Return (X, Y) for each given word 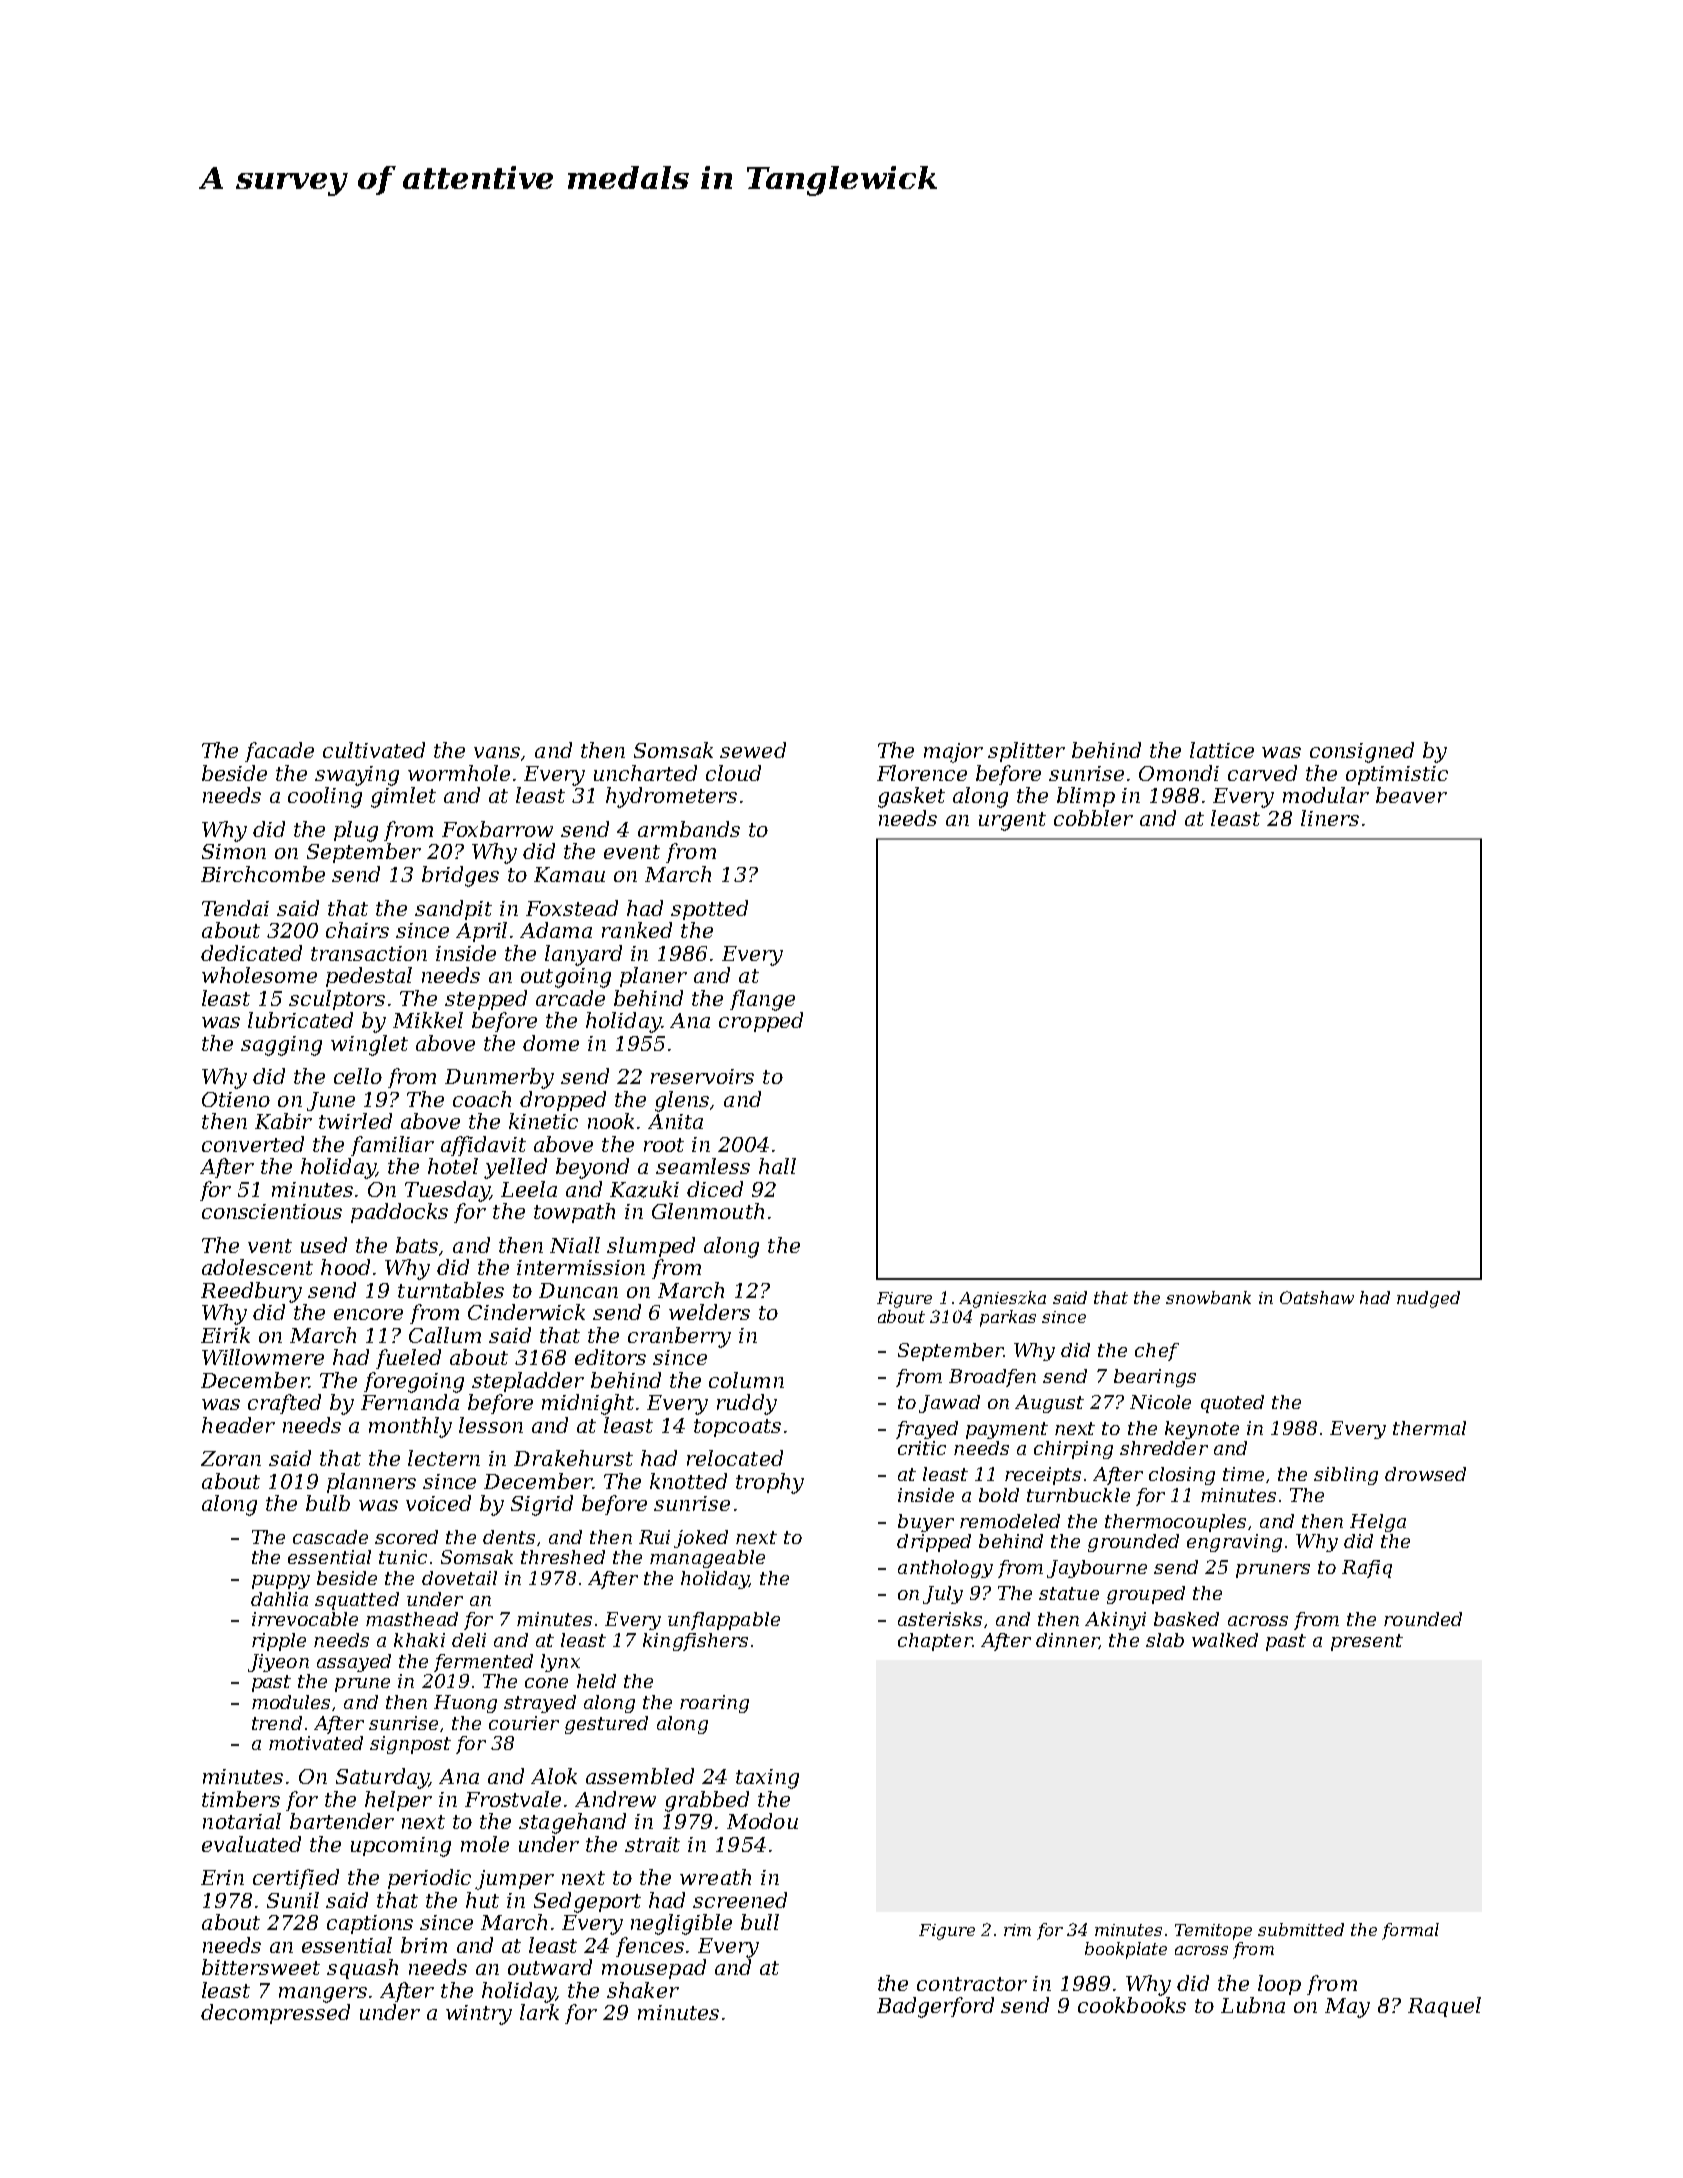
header (238, 1425)
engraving (1234, 1543)
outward (550, 1967)
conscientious (272, 1211)
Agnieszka (1002, 1299)
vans (497, 752)
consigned (1362, 752)
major (953, 753)
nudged (1428, 1299)
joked (701, 1539)
